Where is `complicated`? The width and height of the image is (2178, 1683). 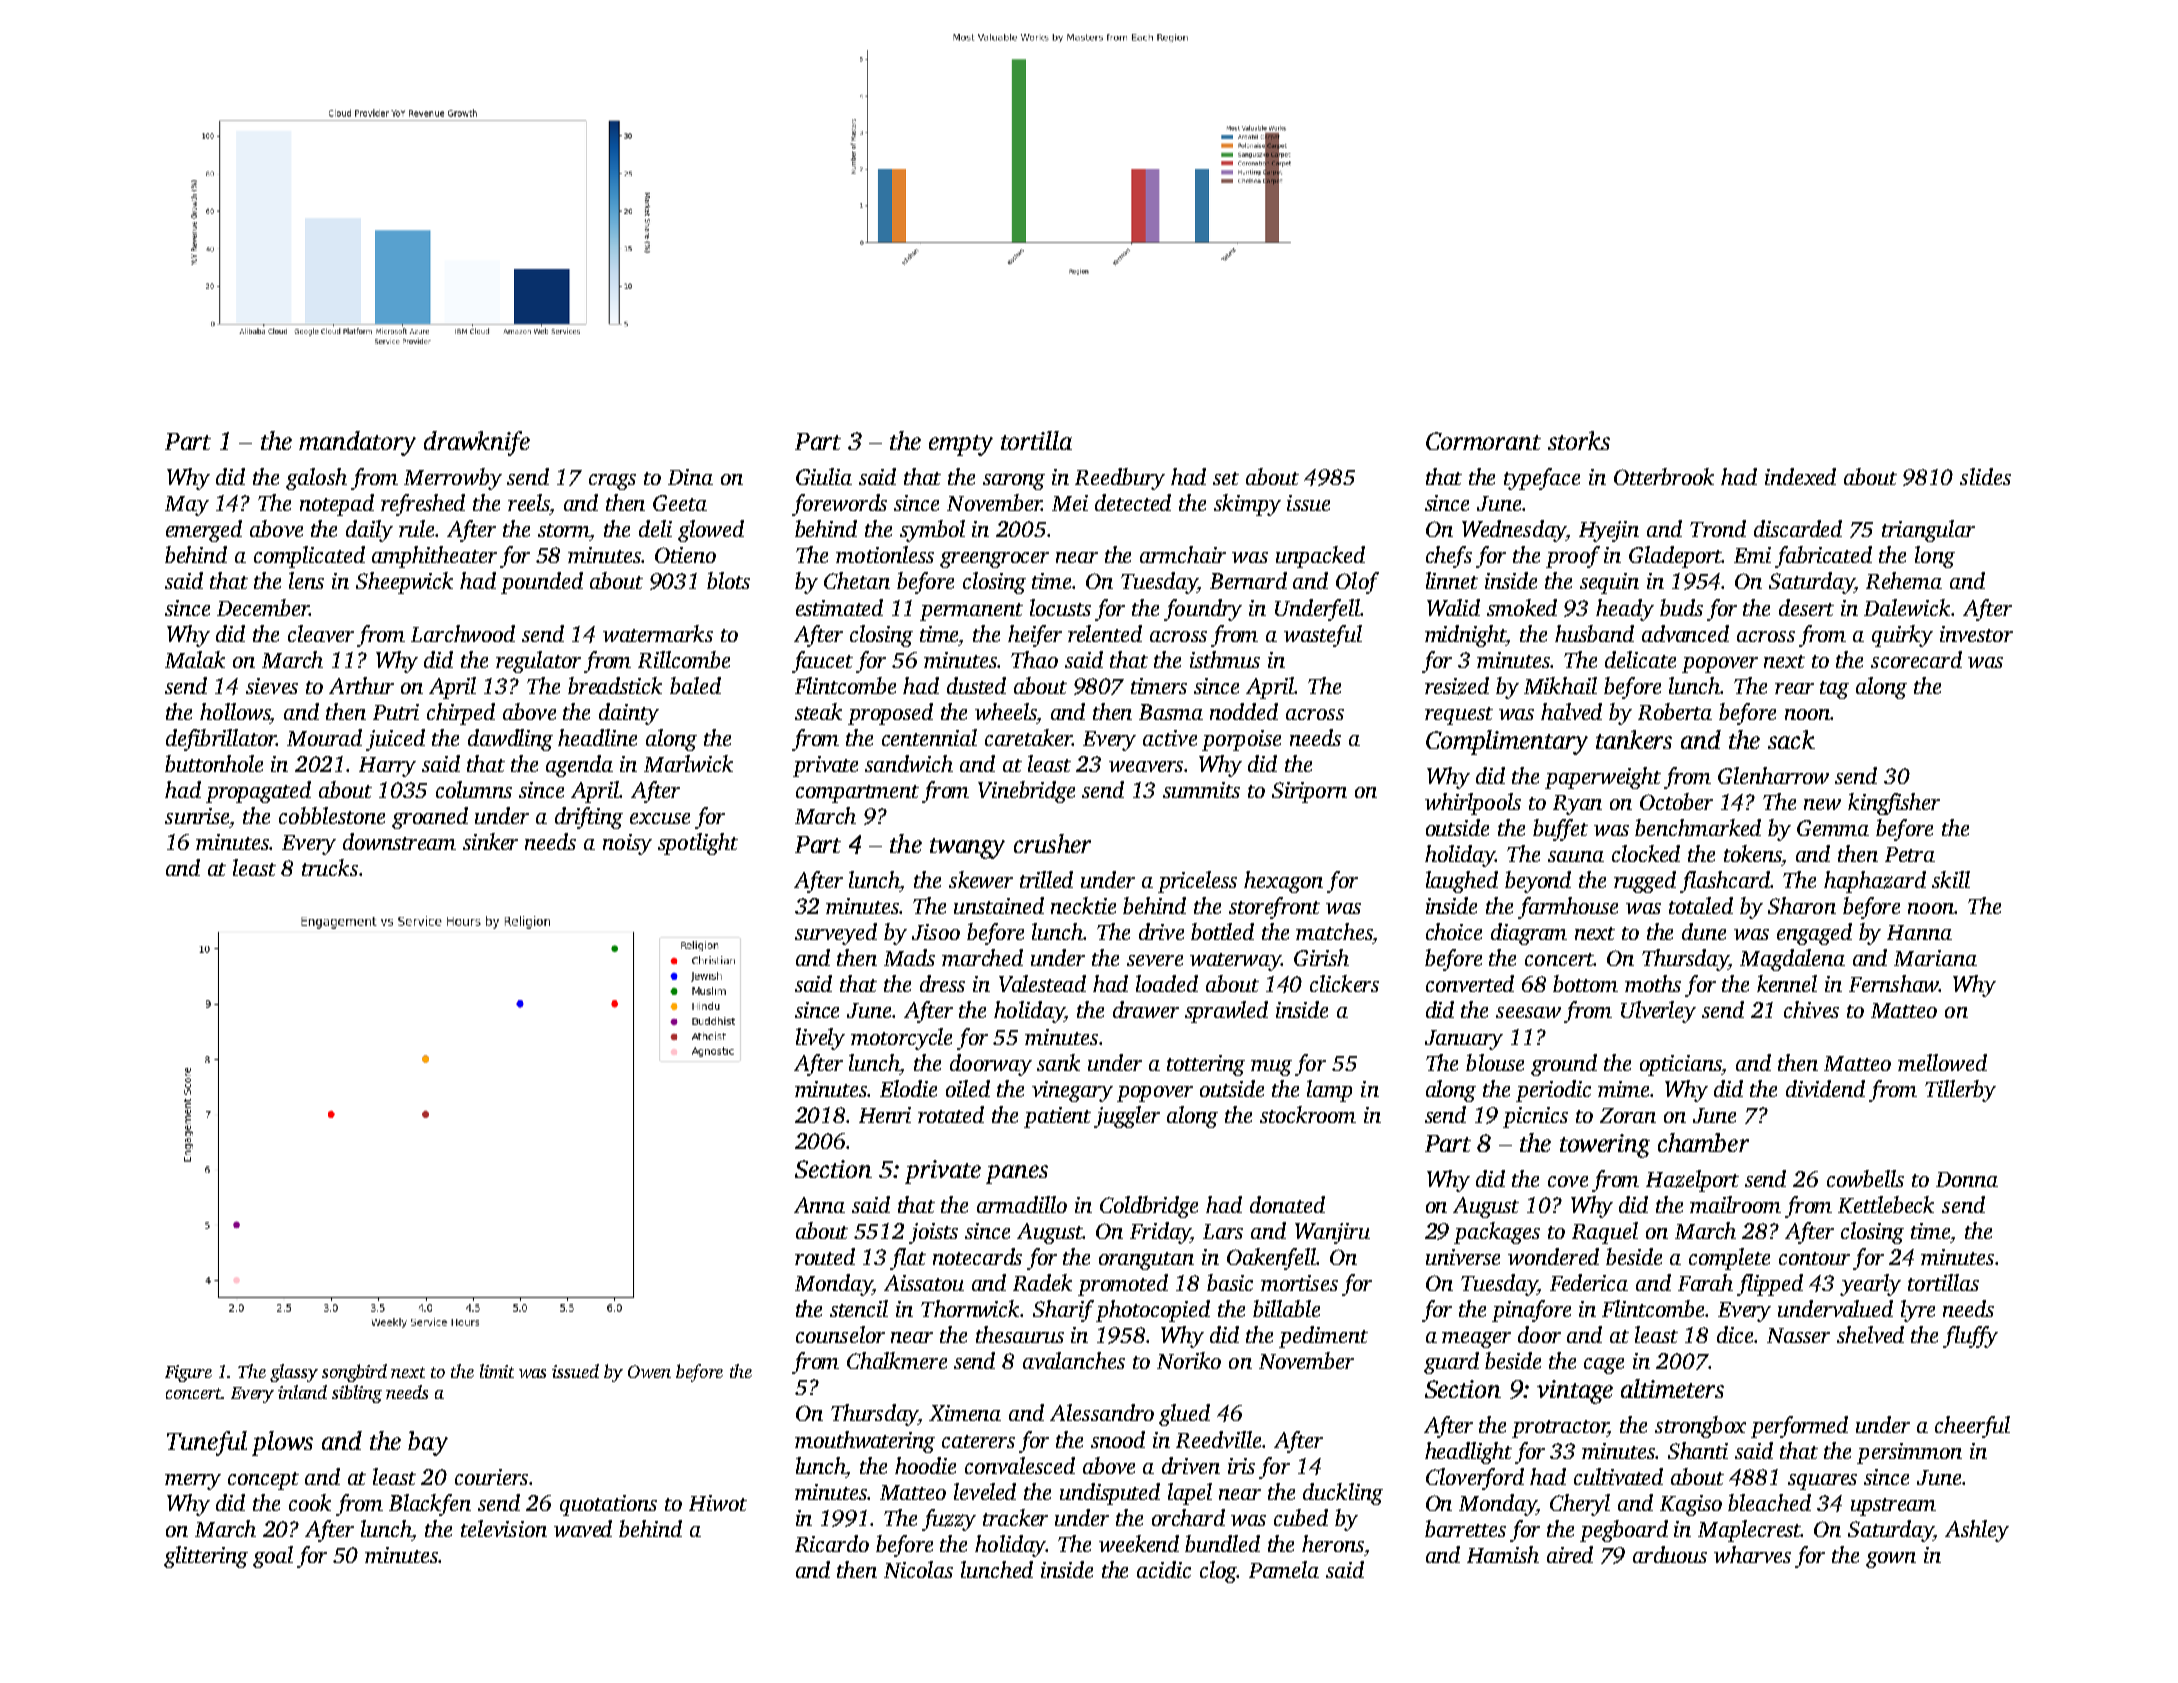
complicated is located at coordinates (309, 557).
